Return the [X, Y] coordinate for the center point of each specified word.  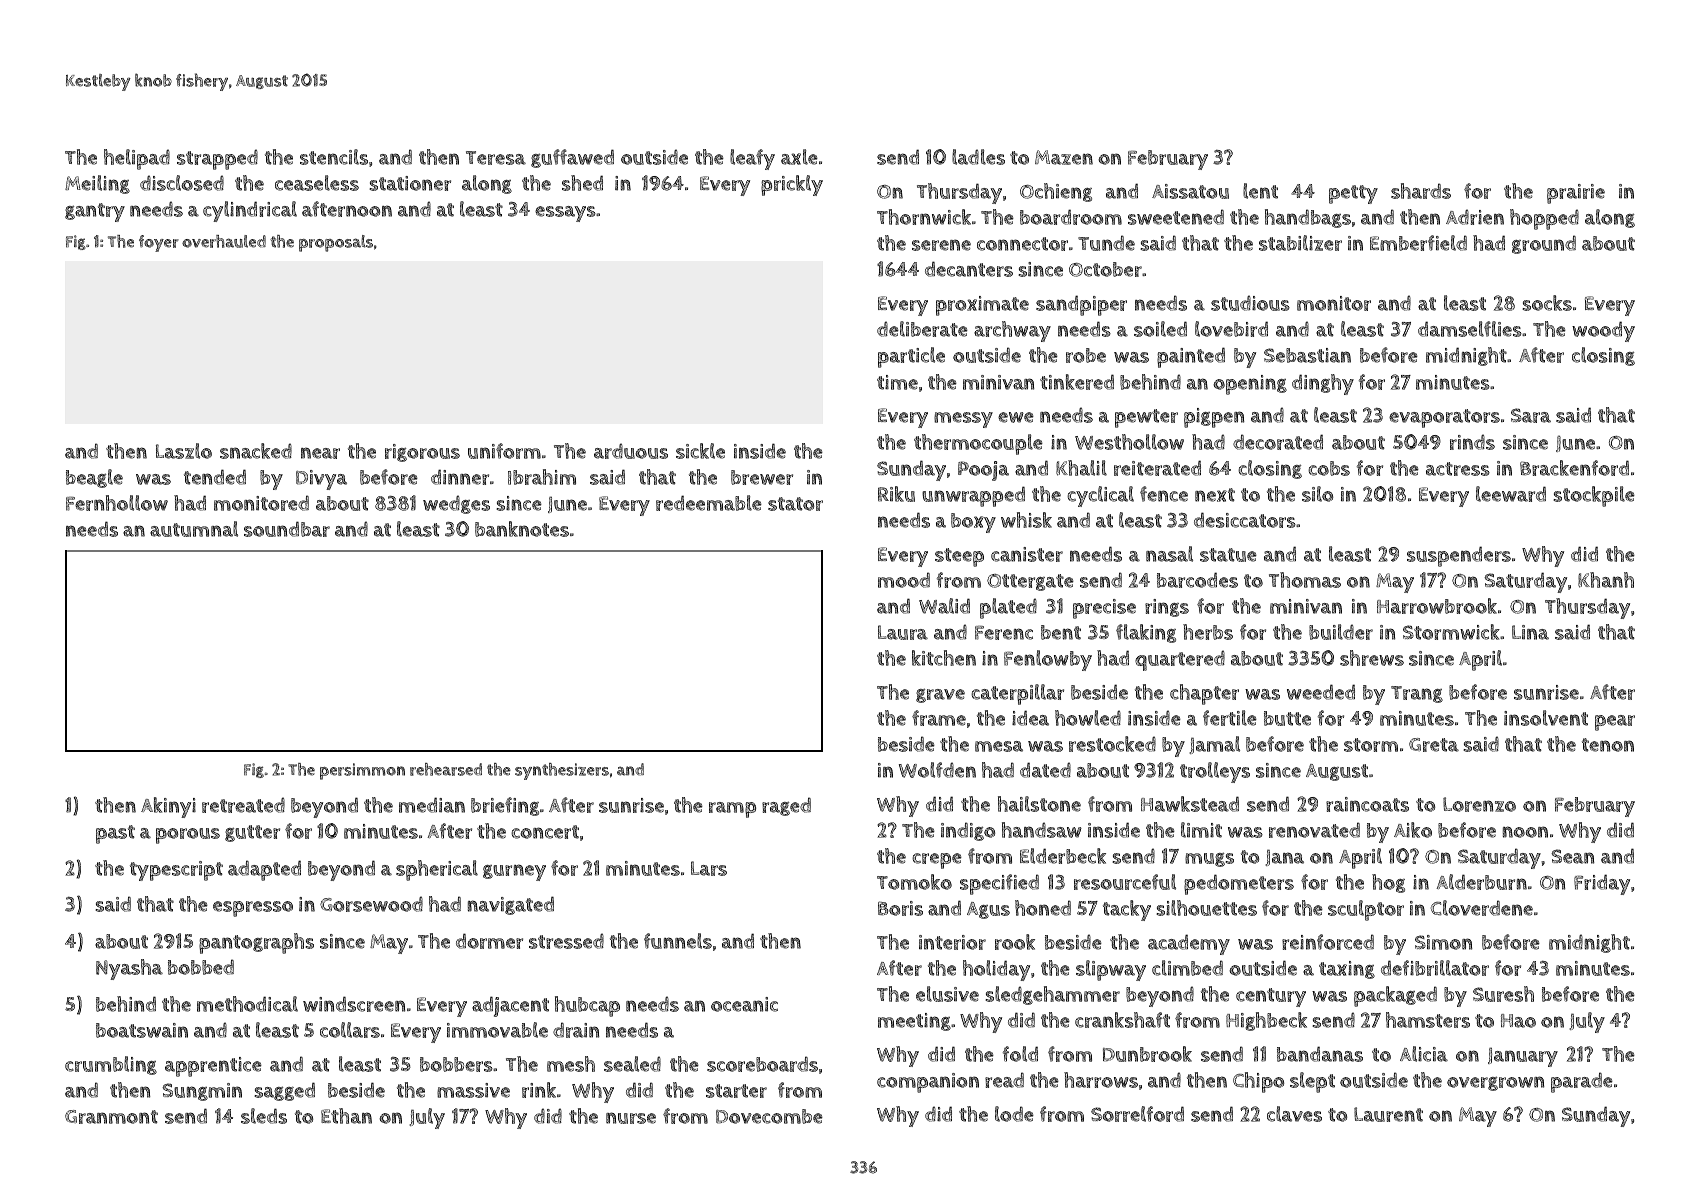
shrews [1372, 658]
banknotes [522, 529]
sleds [264, 1116]
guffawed [572, 158]
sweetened [1176, 217]
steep [959, 557]
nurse [631, 1118]
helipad [137, 159]
